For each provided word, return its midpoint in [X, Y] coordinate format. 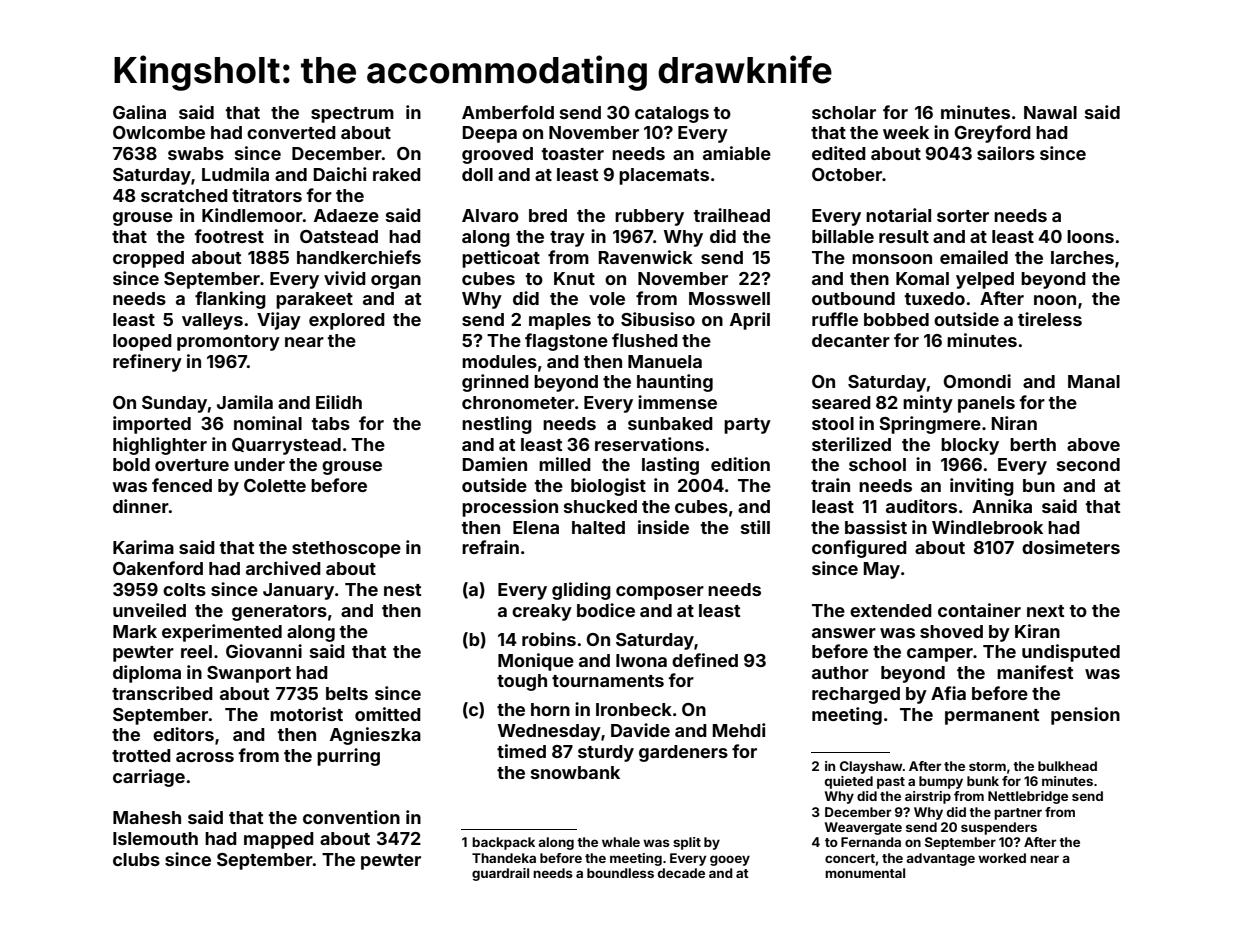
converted [291, 132]
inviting [982, 487]
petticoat [501, 259]
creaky [542, 612]
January [298, 591]
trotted [141, 755]
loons [1090, 236]
